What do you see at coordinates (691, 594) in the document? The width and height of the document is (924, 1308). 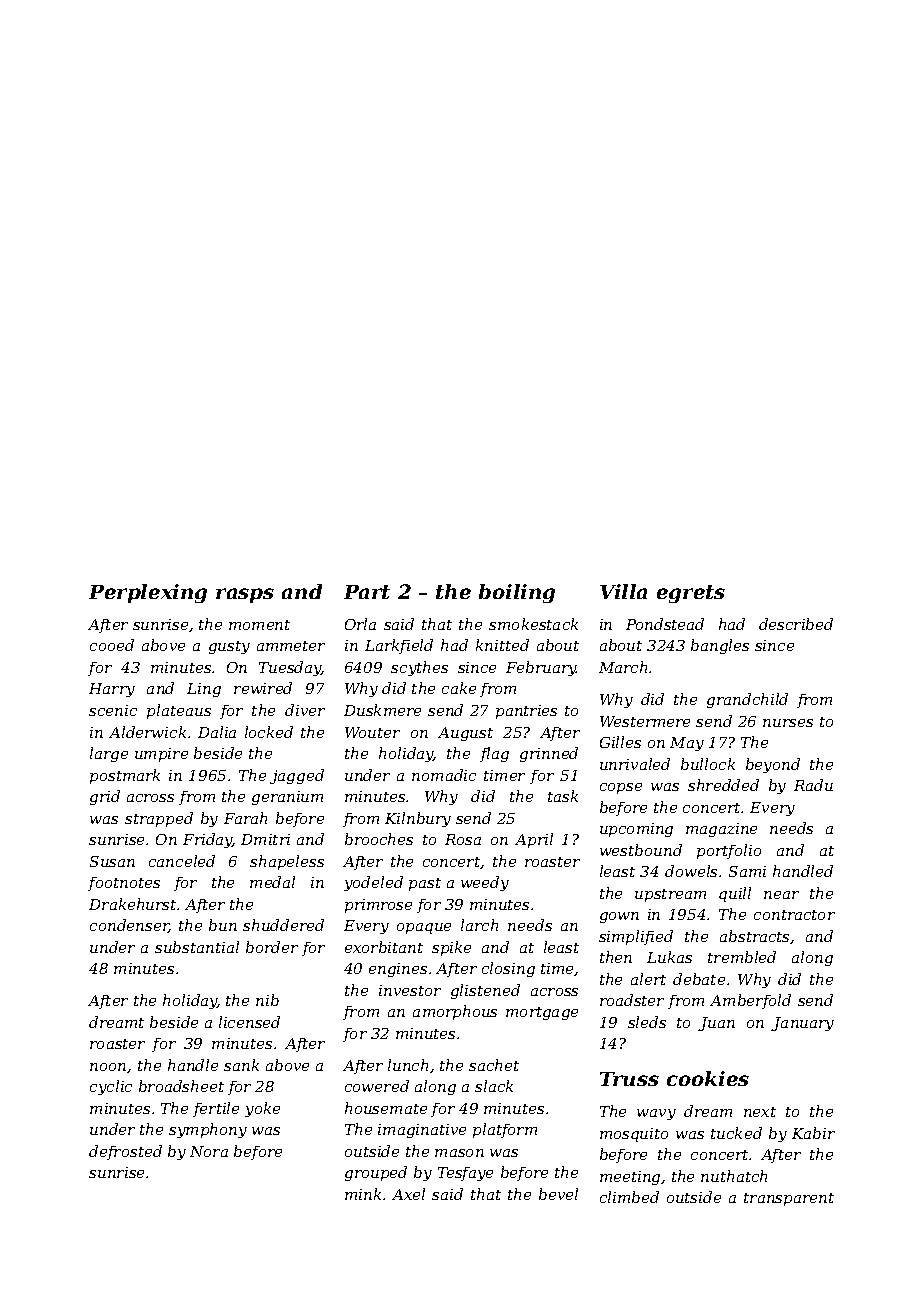 I see `egrets` at bounding box center [691, 594].
